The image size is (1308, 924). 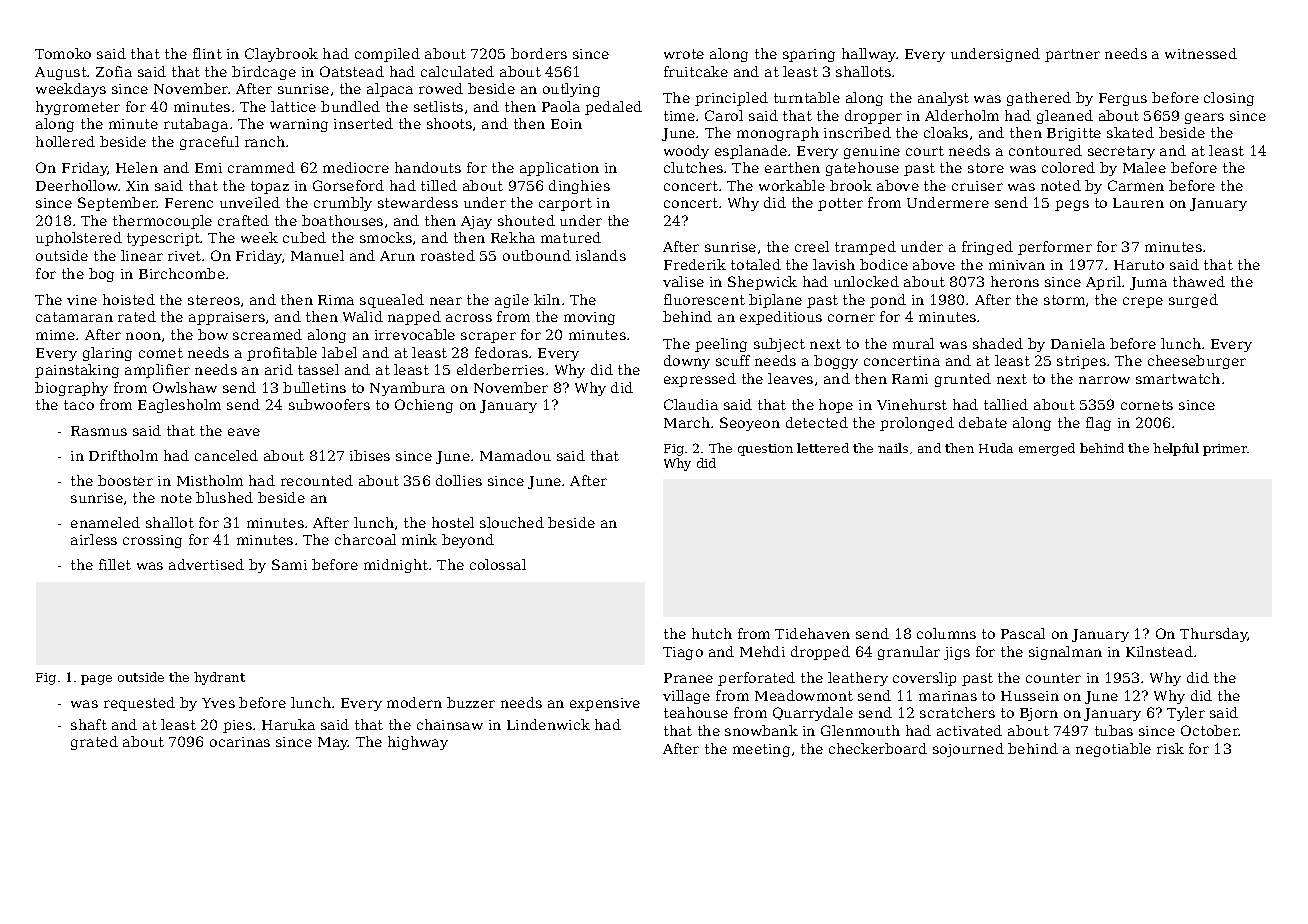 I want to click on smartwatch, so click(x=1178, y=378).
